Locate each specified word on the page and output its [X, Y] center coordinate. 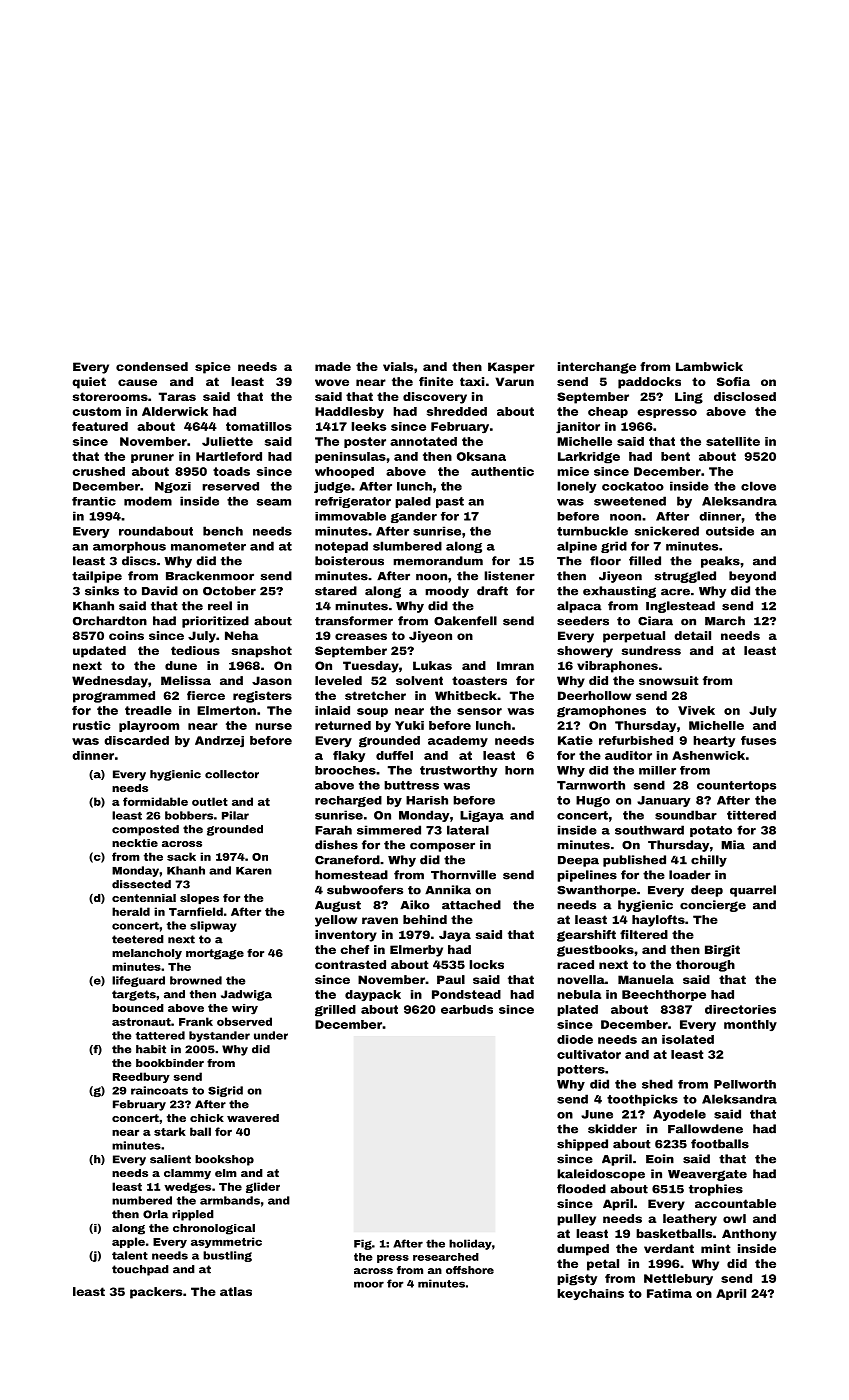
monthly [750, 1025]
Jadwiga [246, 995]
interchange [597, 368]
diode [575, 1039]
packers [156, 1293]
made [333, 366]
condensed [152, 366]
